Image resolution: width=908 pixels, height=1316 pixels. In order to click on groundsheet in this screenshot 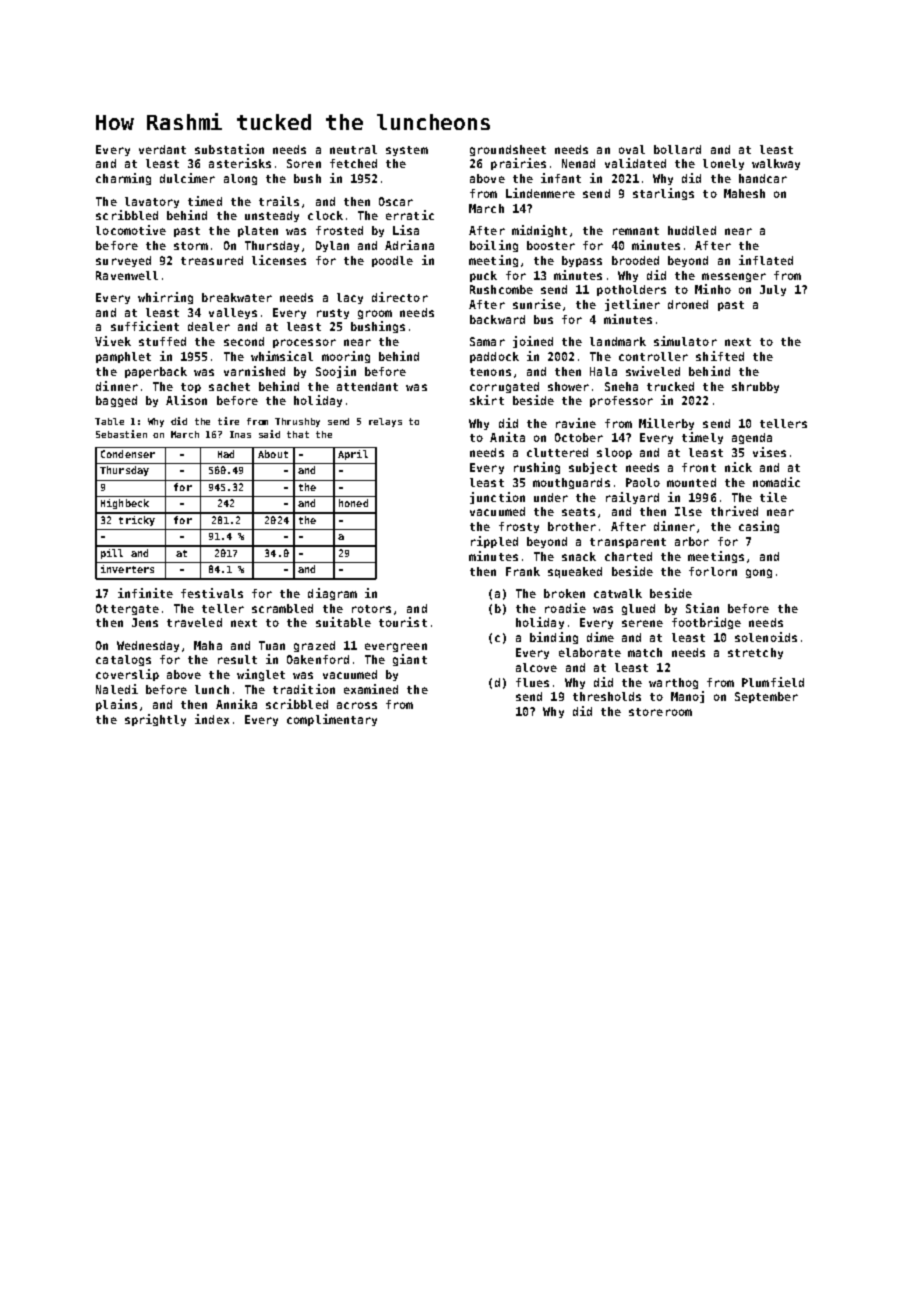, I will do `click(508, 150)`.
